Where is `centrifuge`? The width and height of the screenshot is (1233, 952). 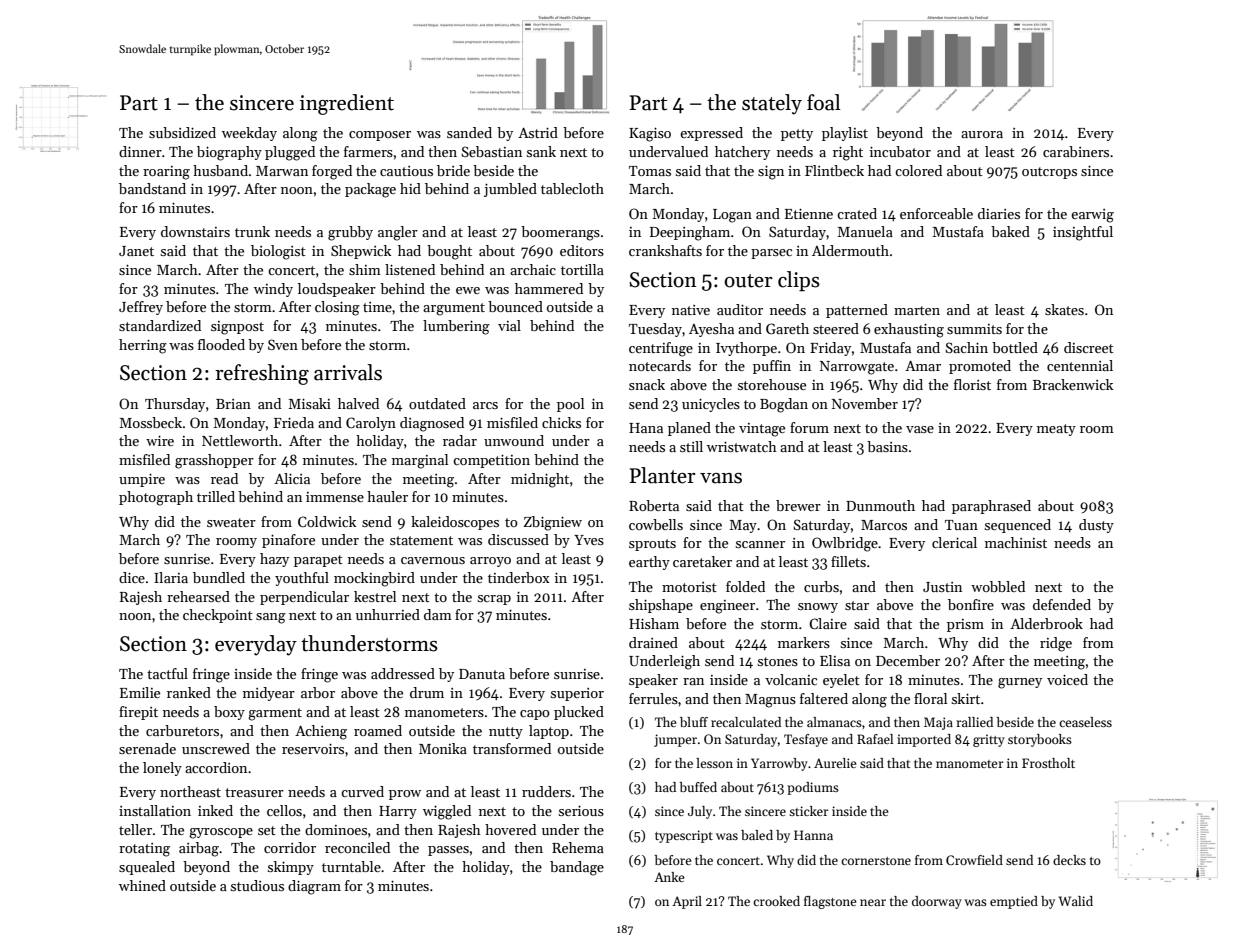 centrifuge is located at coordinates (661, 349).
